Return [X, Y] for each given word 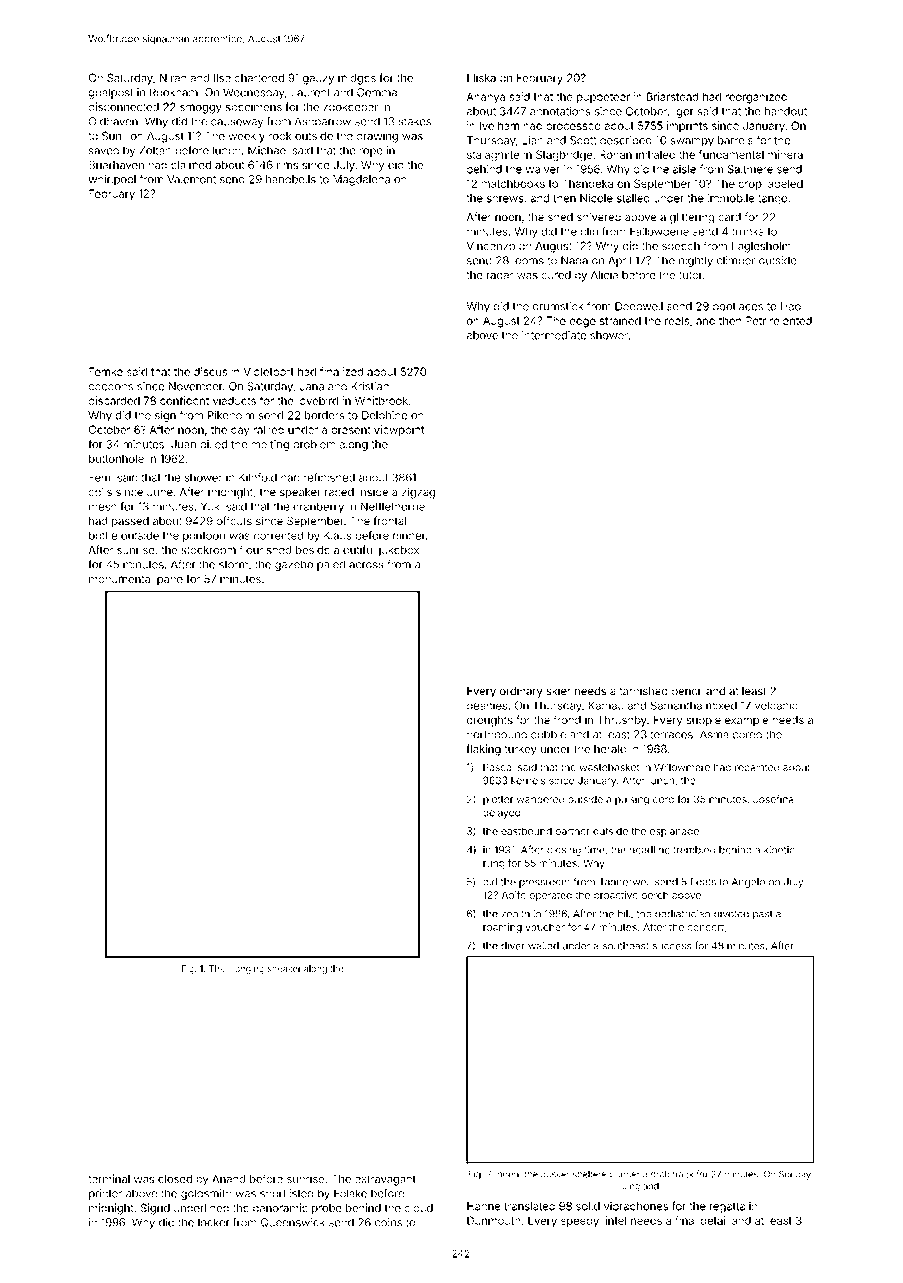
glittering [692, 218]
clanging [246, 969]
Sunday [795, 1175]
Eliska [481, 77]
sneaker [284, 968]
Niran [173, 77]
